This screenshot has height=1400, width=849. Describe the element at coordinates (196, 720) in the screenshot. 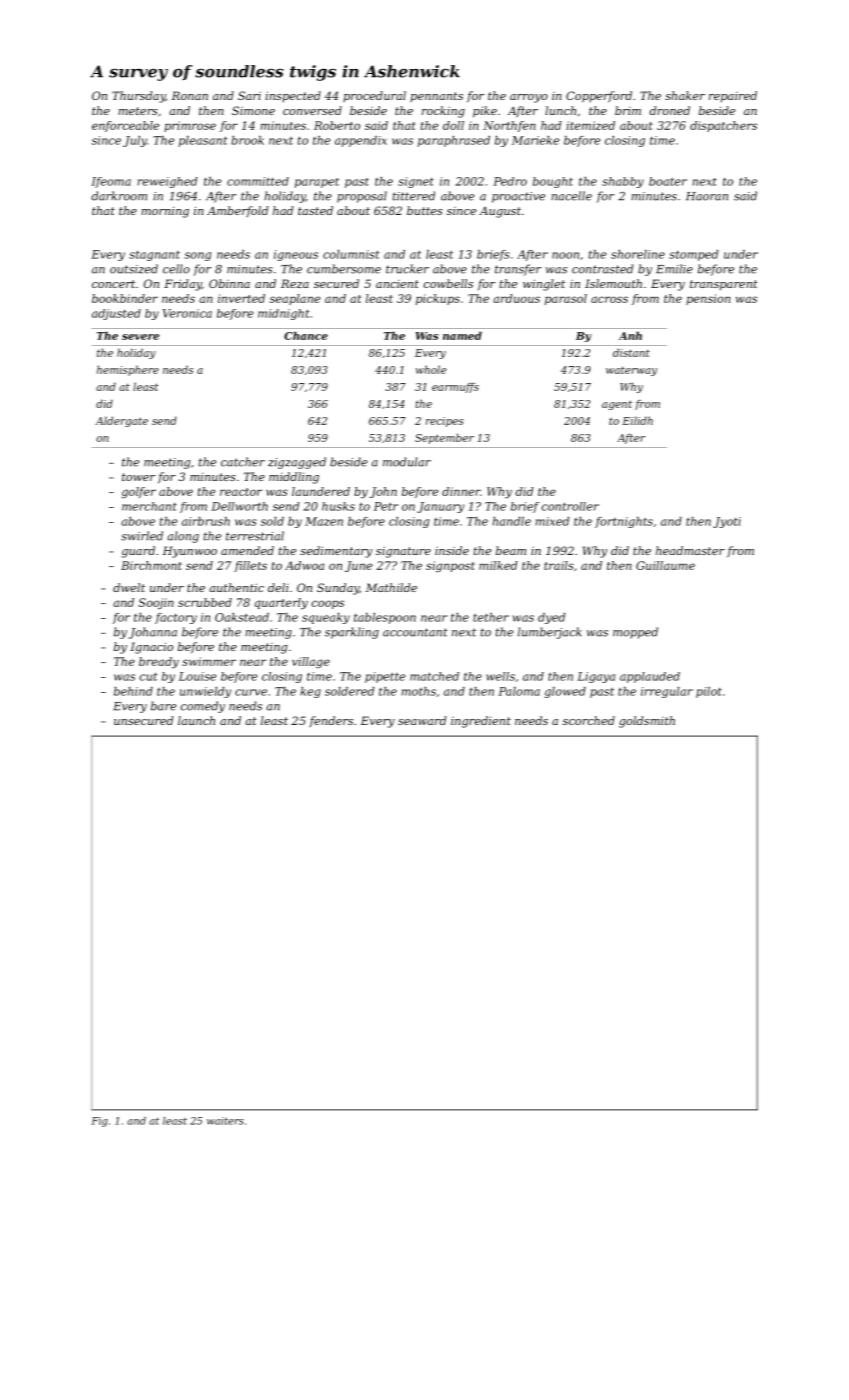

I see `launch` at that location.
